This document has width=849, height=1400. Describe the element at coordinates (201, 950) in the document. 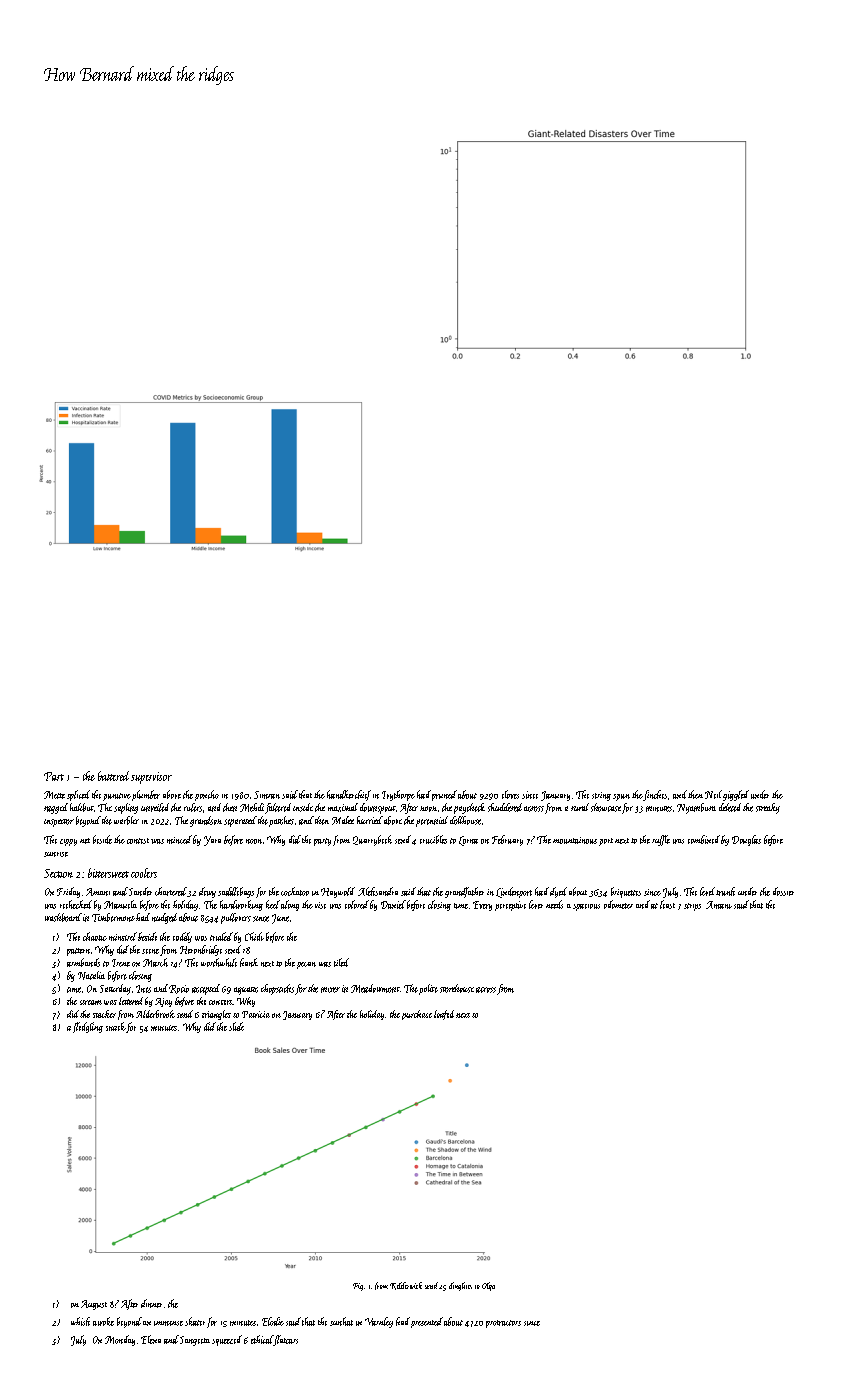

I see `Heronbridge` at that location.
